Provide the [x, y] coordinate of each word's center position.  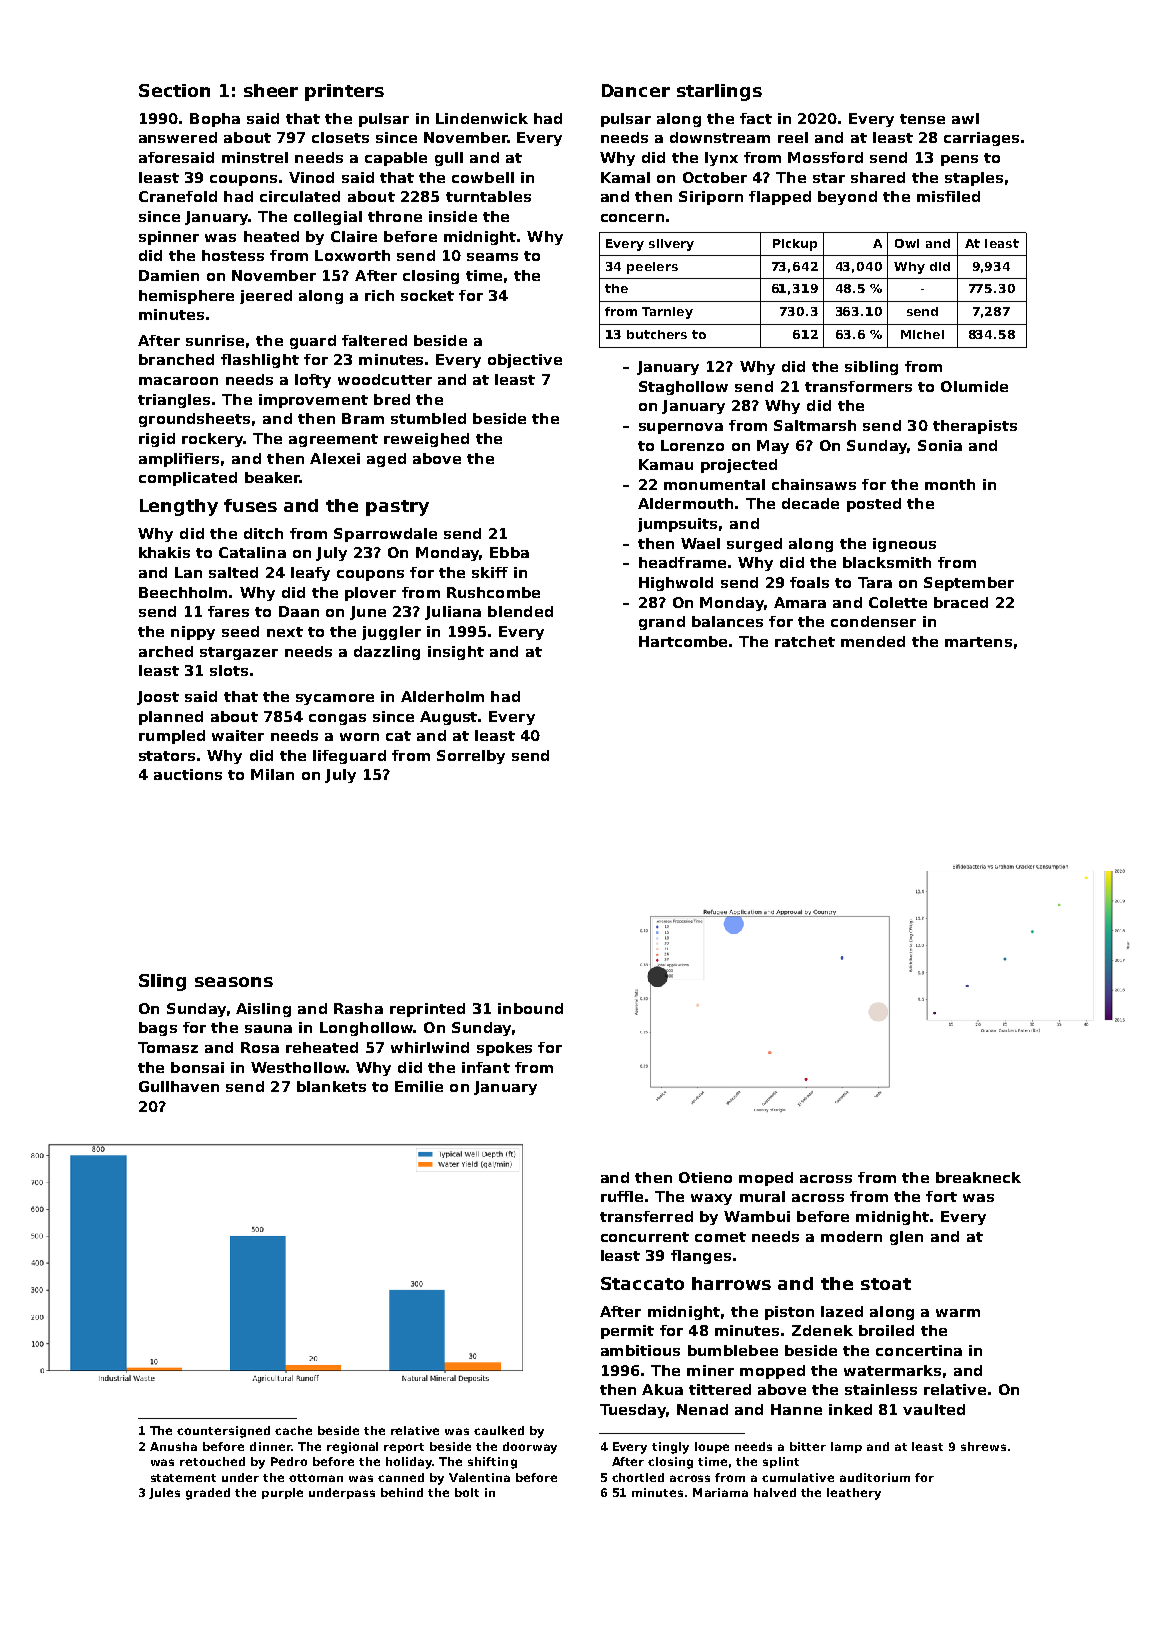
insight [456, 653]
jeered [266, 297]
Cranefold [178, 196]
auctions [188, 774]
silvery [671, 245]
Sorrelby [471, 757]
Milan [272, 774]
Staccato [642, 1283]
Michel [922, 334]
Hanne [796, 1409]
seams [492, 257]
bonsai [197, 1067]
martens [978, 642]
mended [873, 641]
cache [293, 1430]
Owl [907, 243]
